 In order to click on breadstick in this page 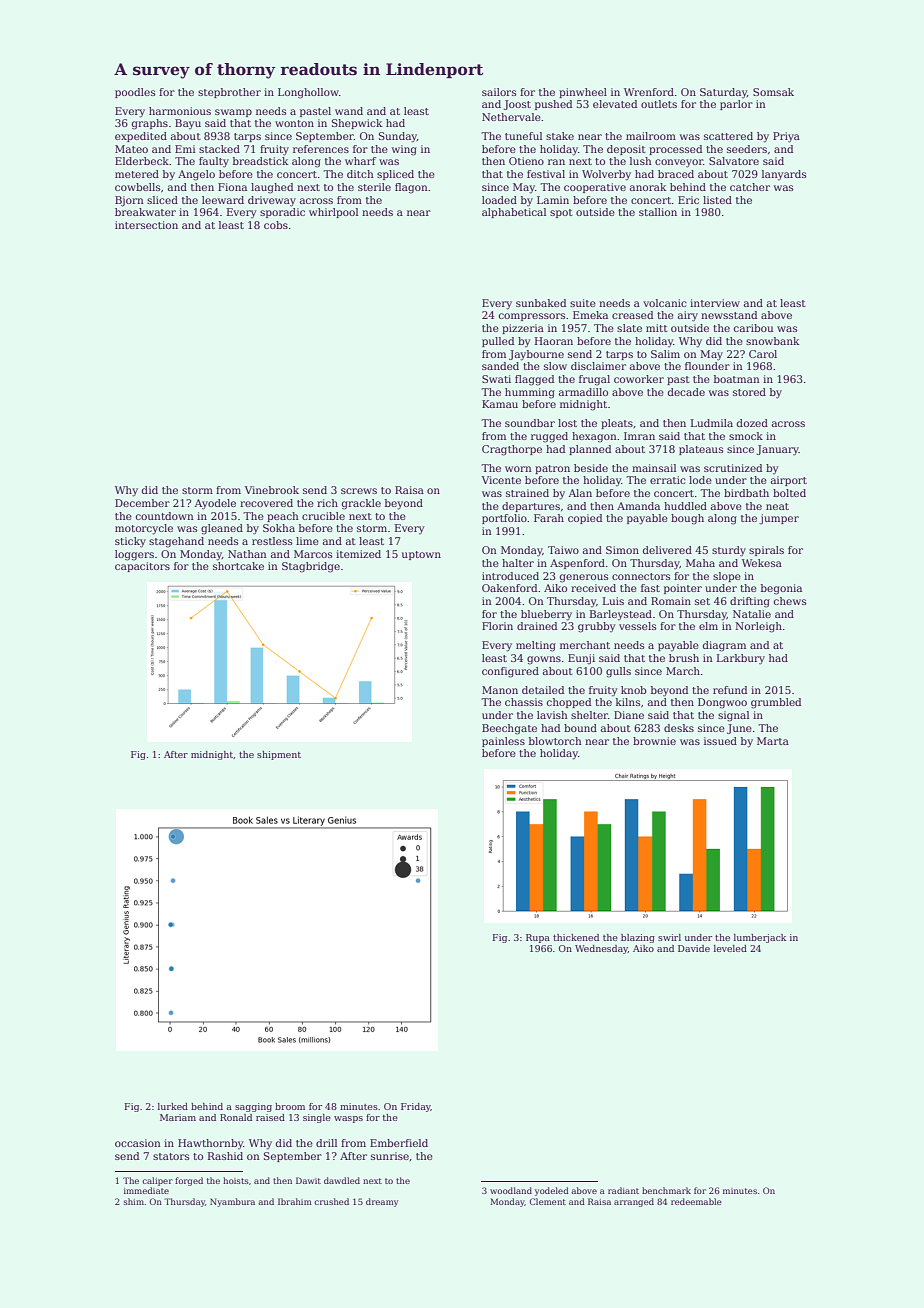, I will do `click(260, 161)`.
